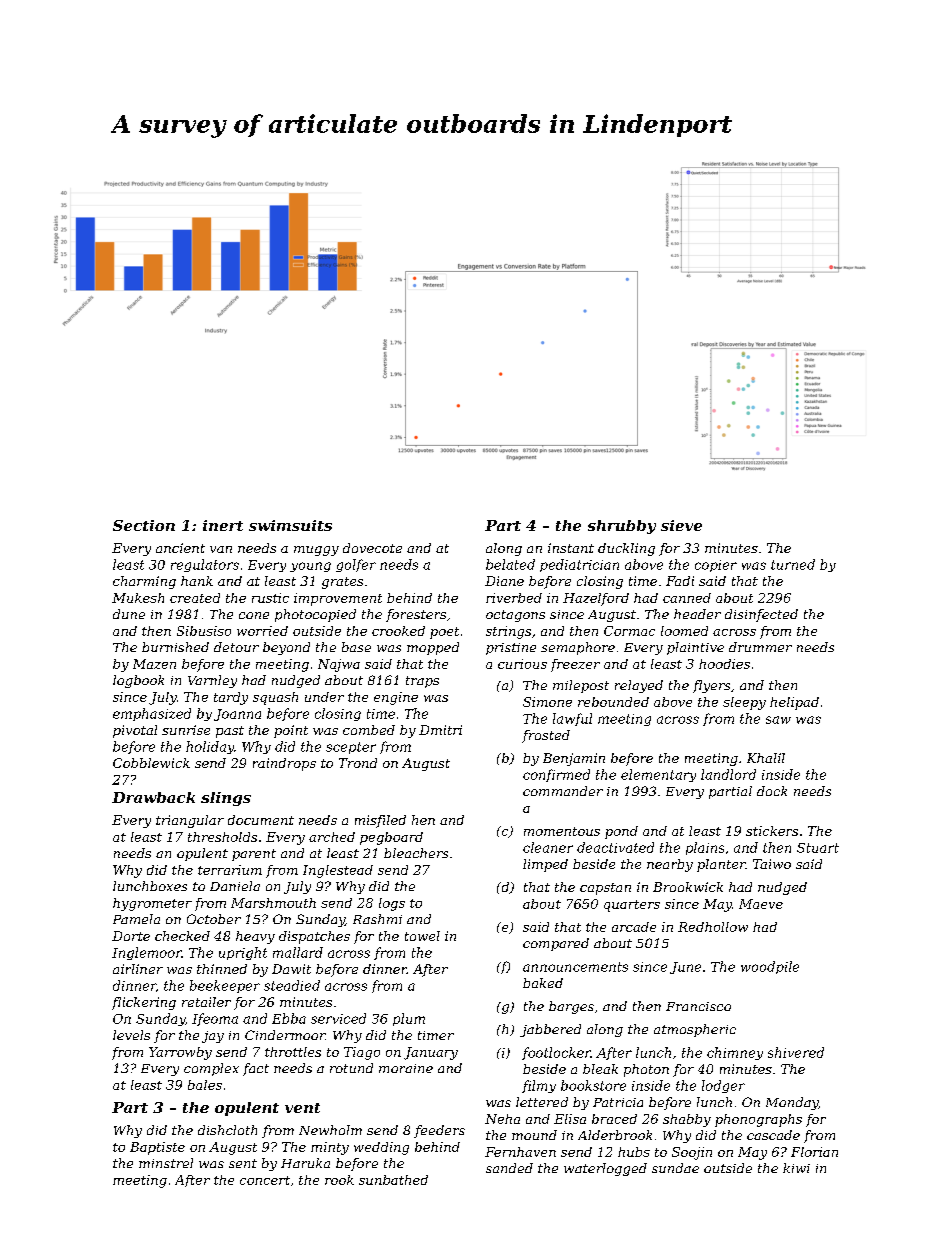 This document has height=1233, width=952. Describe the element at coordinates (180, 1053) in the document. I see `Yarrowby` at that location.
